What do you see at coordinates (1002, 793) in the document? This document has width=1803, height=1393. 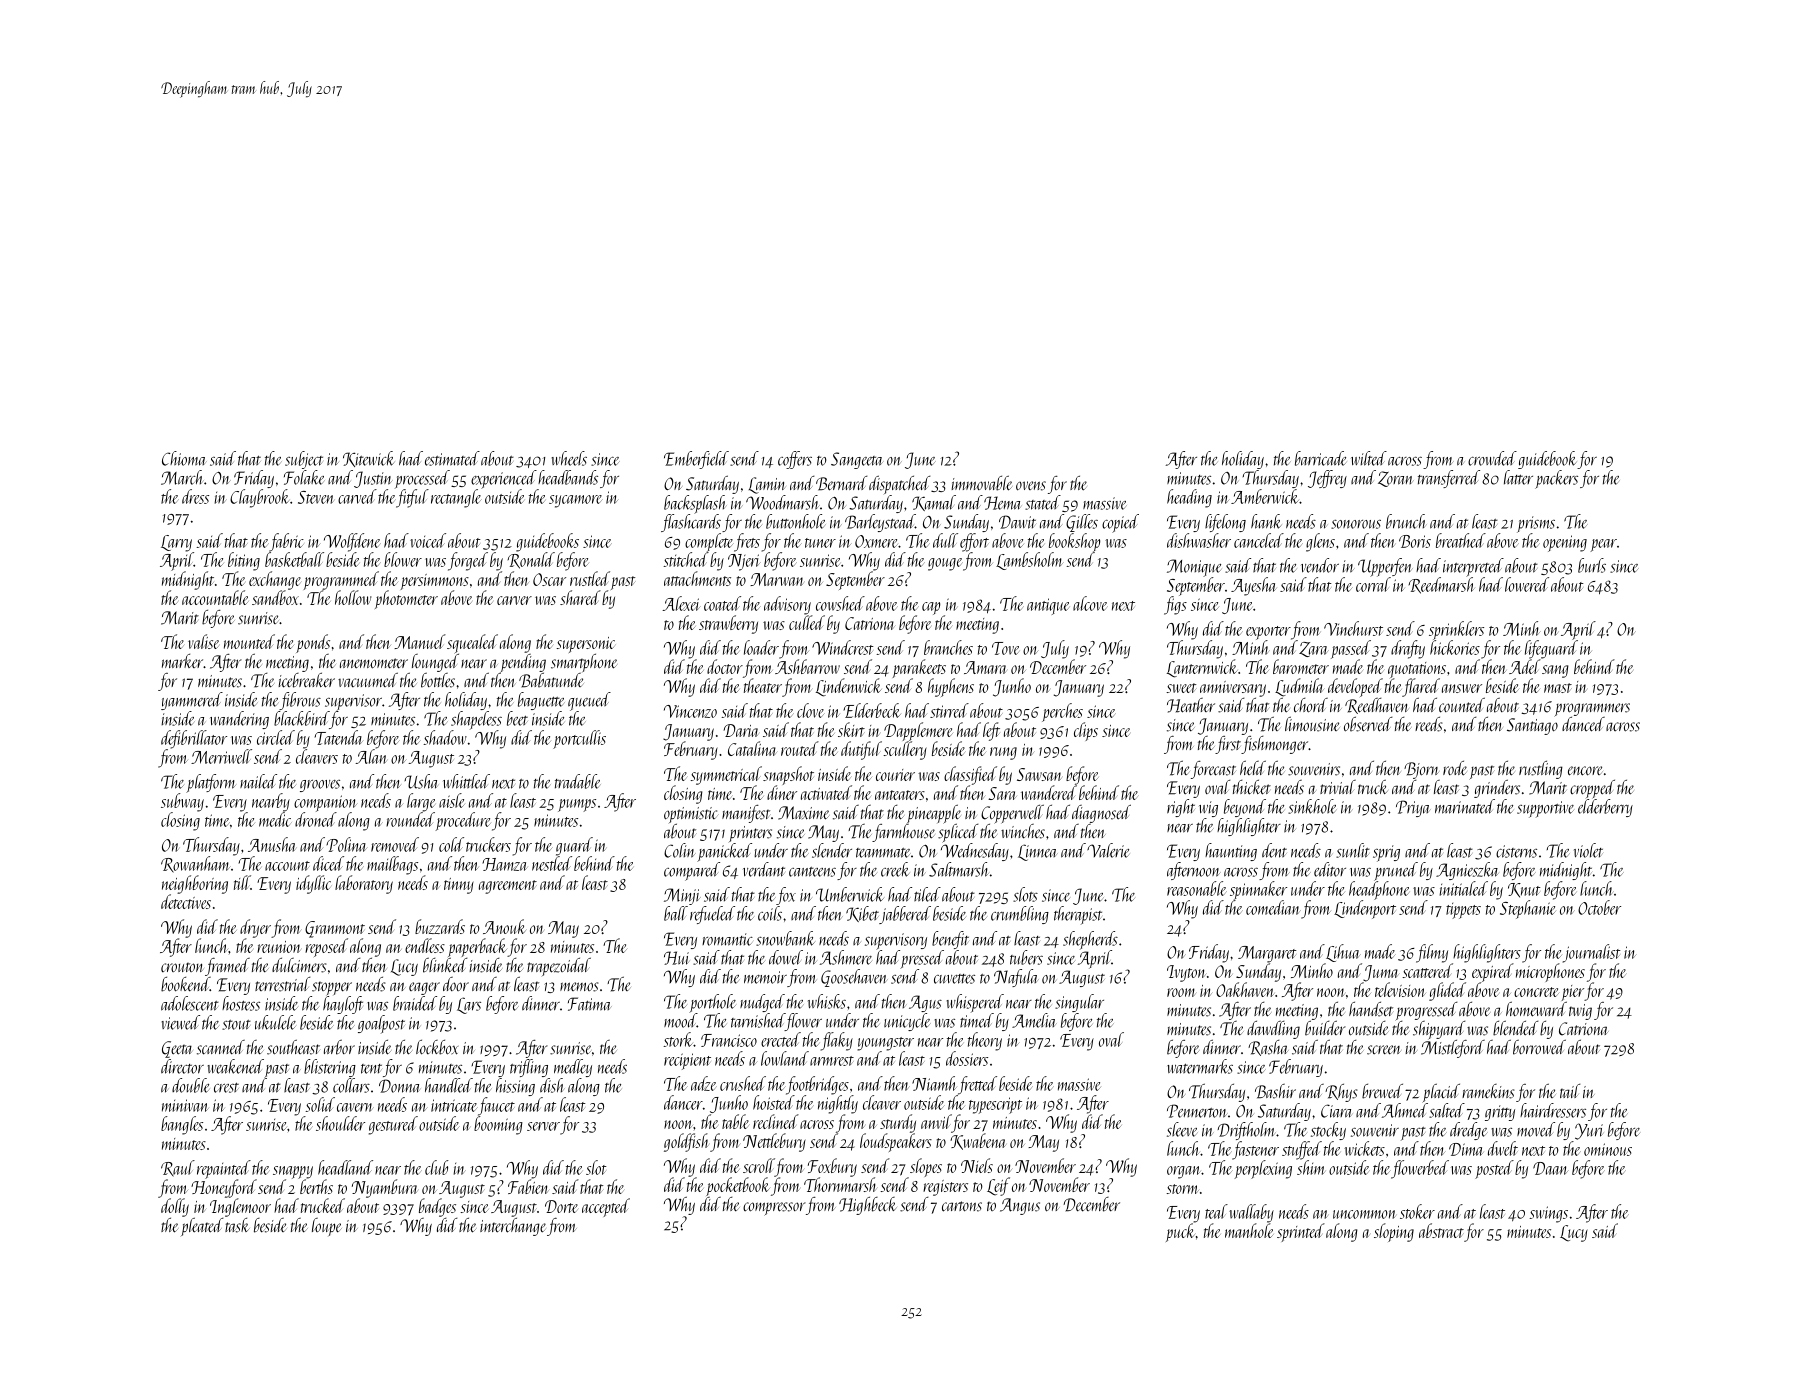 I see `Sara` at bounding box center [1002, 793].
